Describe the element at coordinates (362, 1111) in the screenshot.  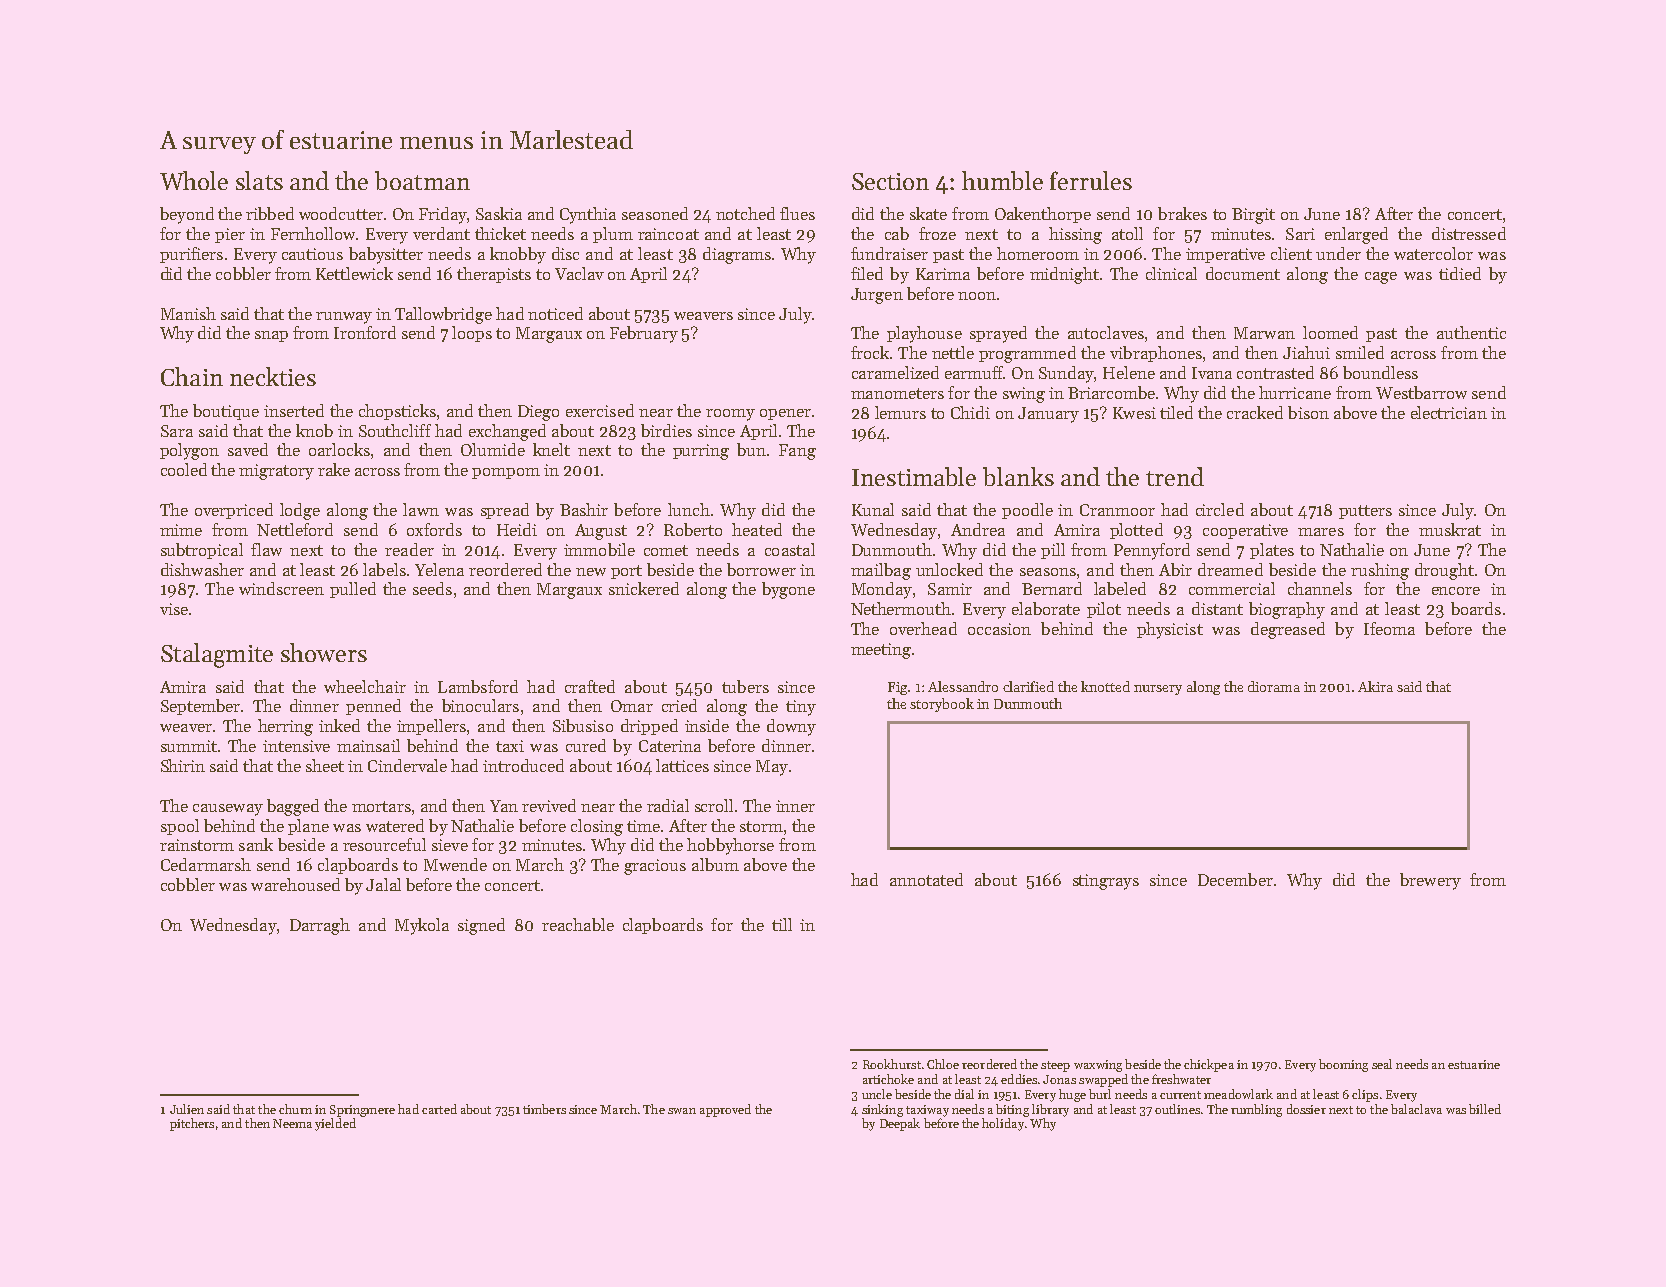
I see `Springmere` at that location.
